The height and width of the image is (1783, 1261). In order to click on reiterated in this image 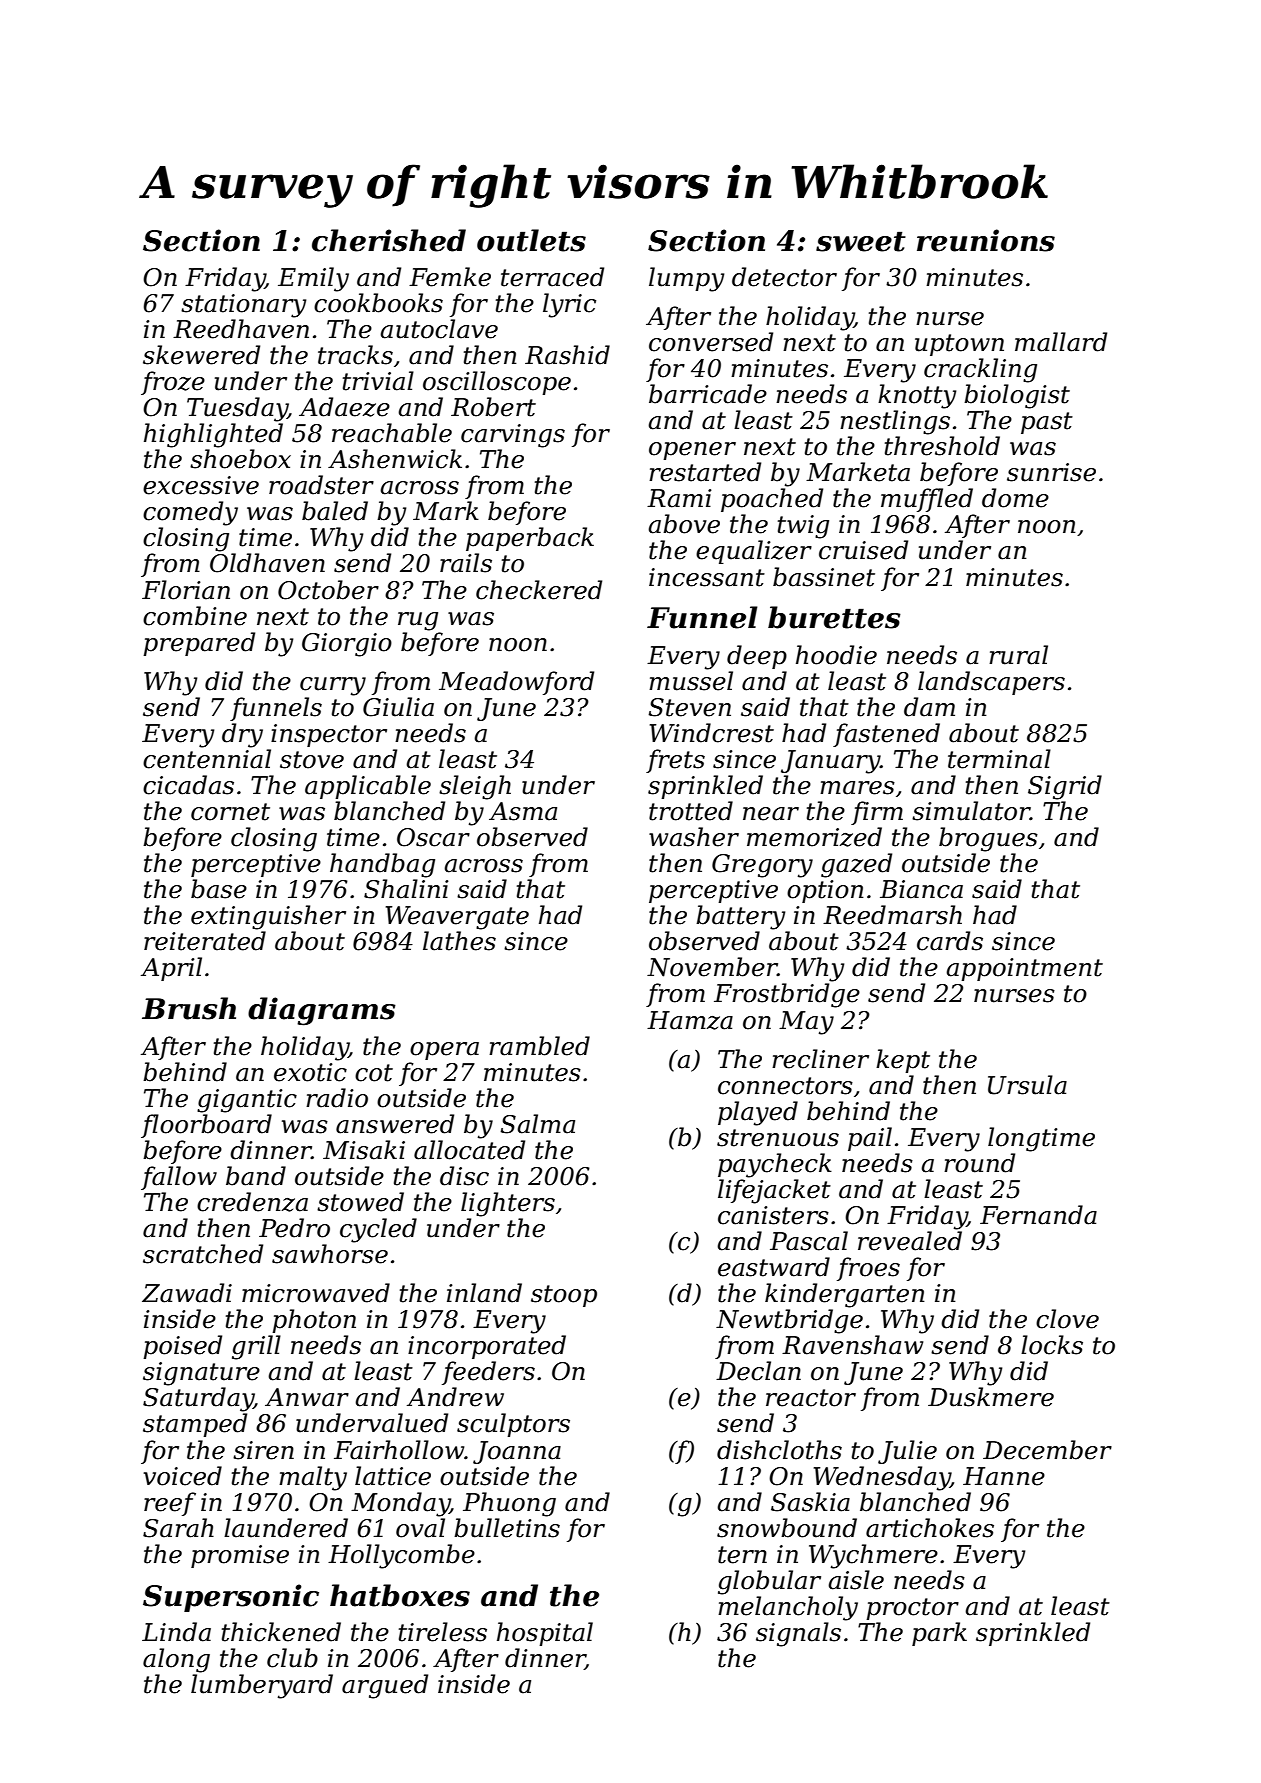, I will do `click(205, 941)`.
